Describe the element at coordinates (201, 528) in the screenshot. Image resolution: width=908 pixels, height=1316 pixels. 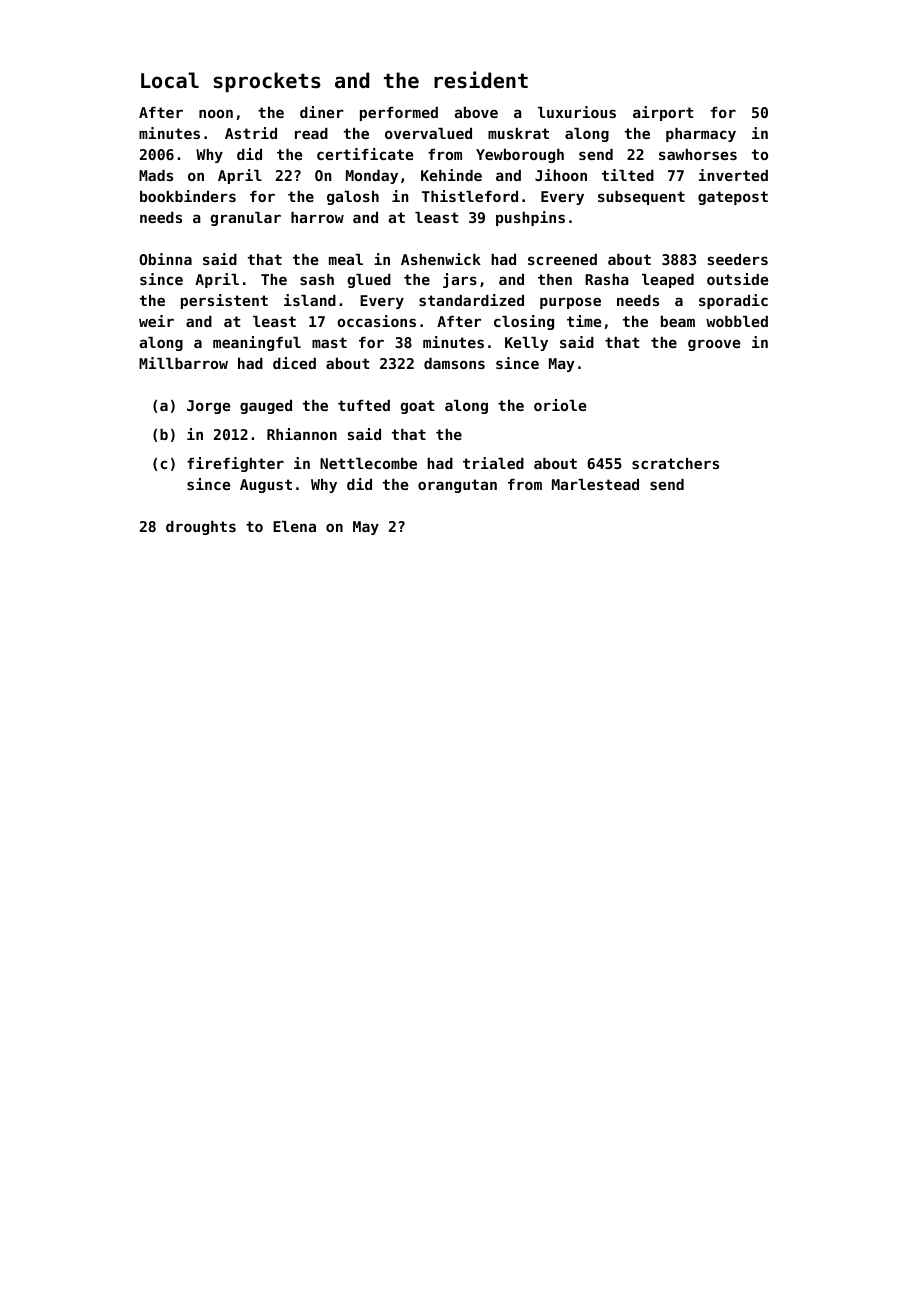
I see `droughts` at that location.
